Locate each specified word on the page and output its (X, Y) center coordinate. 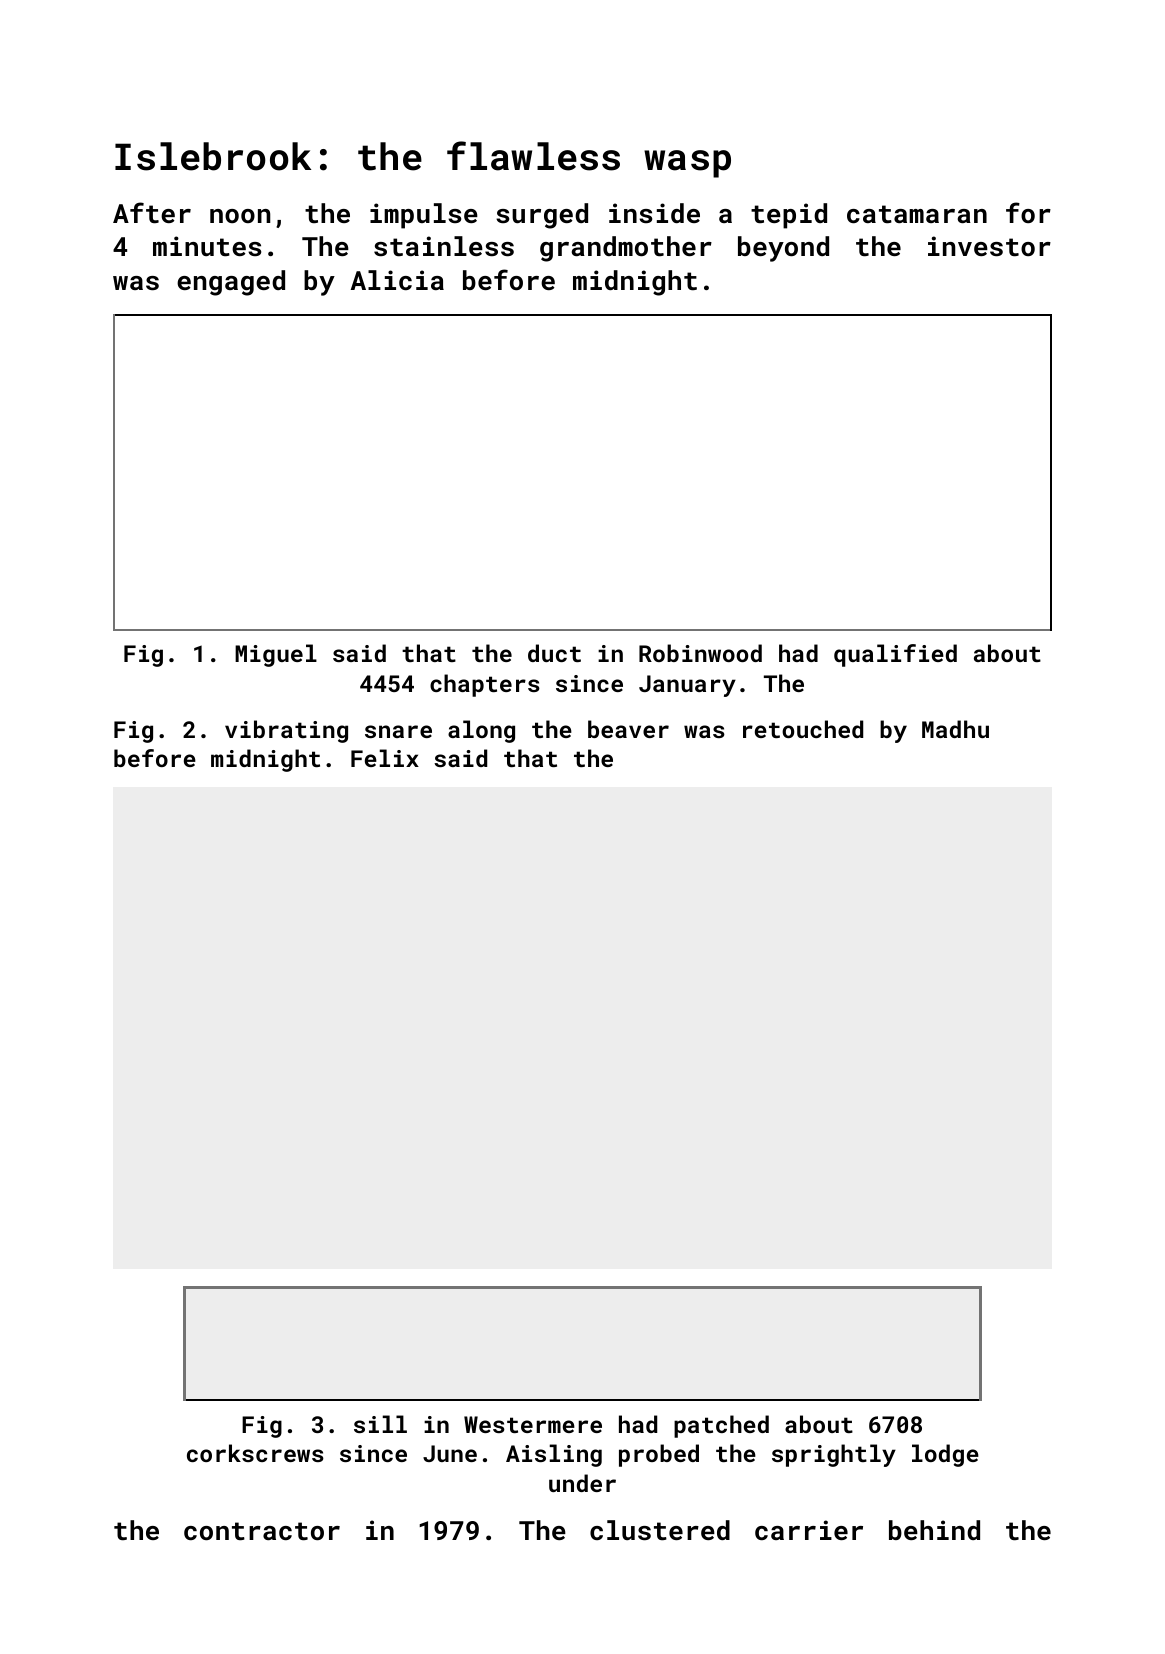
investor (989, 246)
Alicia (397, 280)
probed (659, 1455)
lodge (945, 1455)
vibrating (286, 731)
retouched (803, 729)
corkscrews (255, 1453)
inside (654, 213)
